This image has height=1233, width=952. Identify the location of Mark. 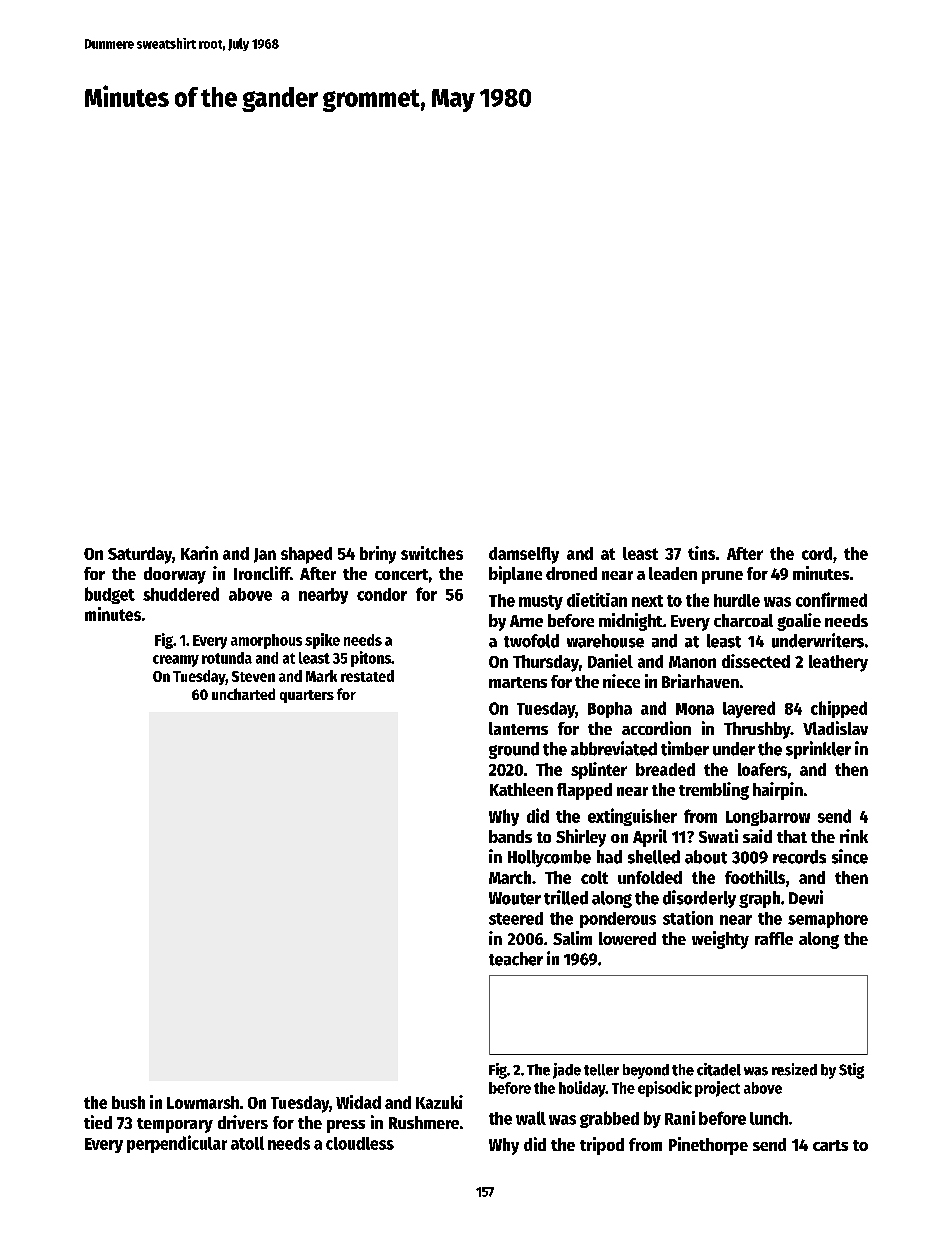
(321, 676).
